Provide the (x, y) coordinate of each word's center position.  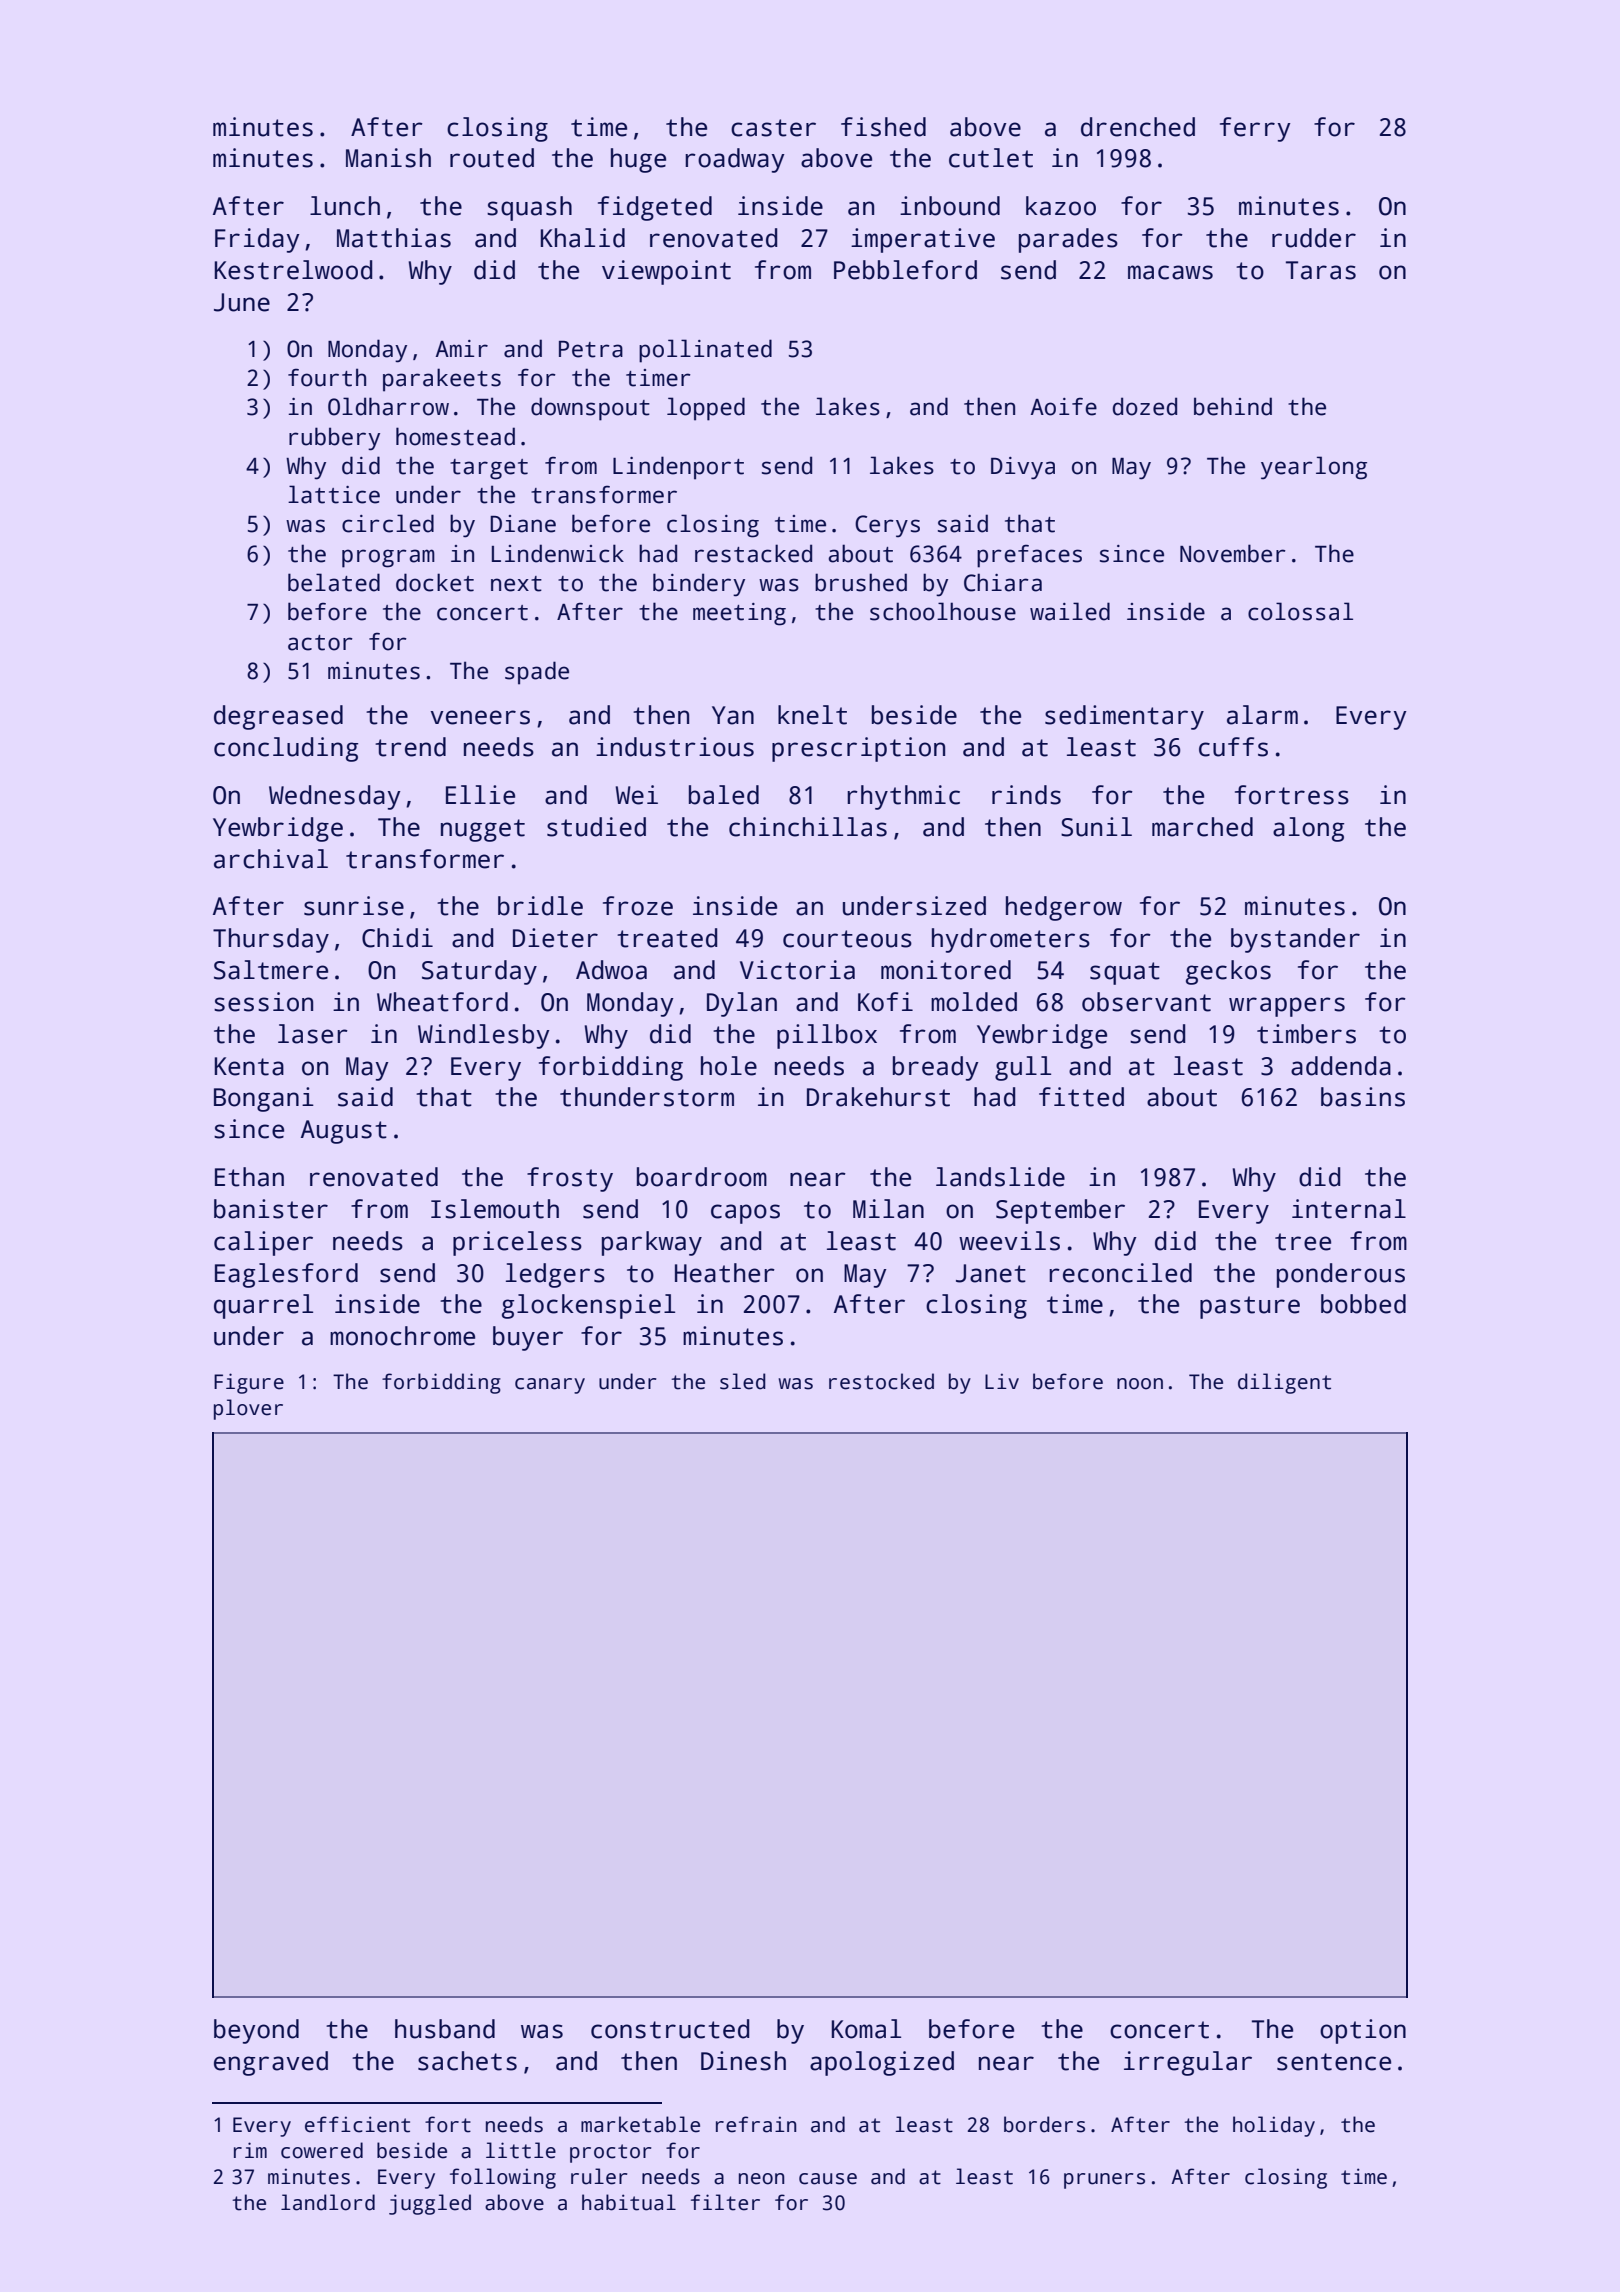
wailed (1070, 611)
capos (745, 1214)
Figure (249, 1383)
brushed (861, 582)
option (1363, 2031)
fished (883, 127)
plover (248, 1409)
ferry (1255, 129)
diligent (1284, 1383)
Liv (1002, 1381)
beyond (256, 2031)
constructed (670, 2029)
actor (320, 643)
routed (492, 158)
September (1060, 1211)
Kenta (249, 1066)
